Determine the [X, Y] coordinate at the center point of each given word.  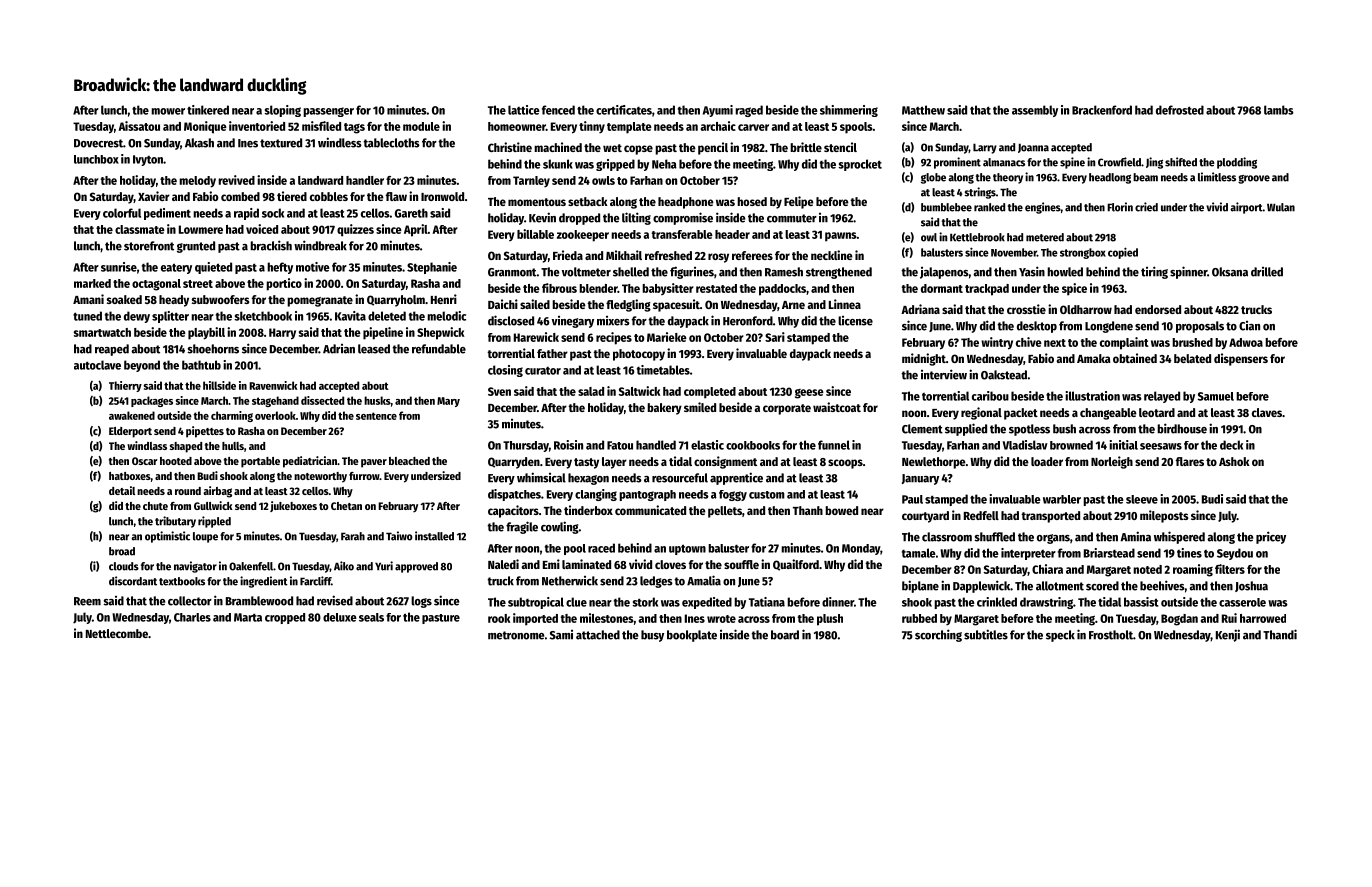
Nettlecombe [117, 633]
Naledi [503, 564]
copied [1123, 253]
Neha [664, 164]
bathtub [201, 365]
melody [197, 182]
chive [1029, 342]
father [552, 353]
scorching [938, 635]
